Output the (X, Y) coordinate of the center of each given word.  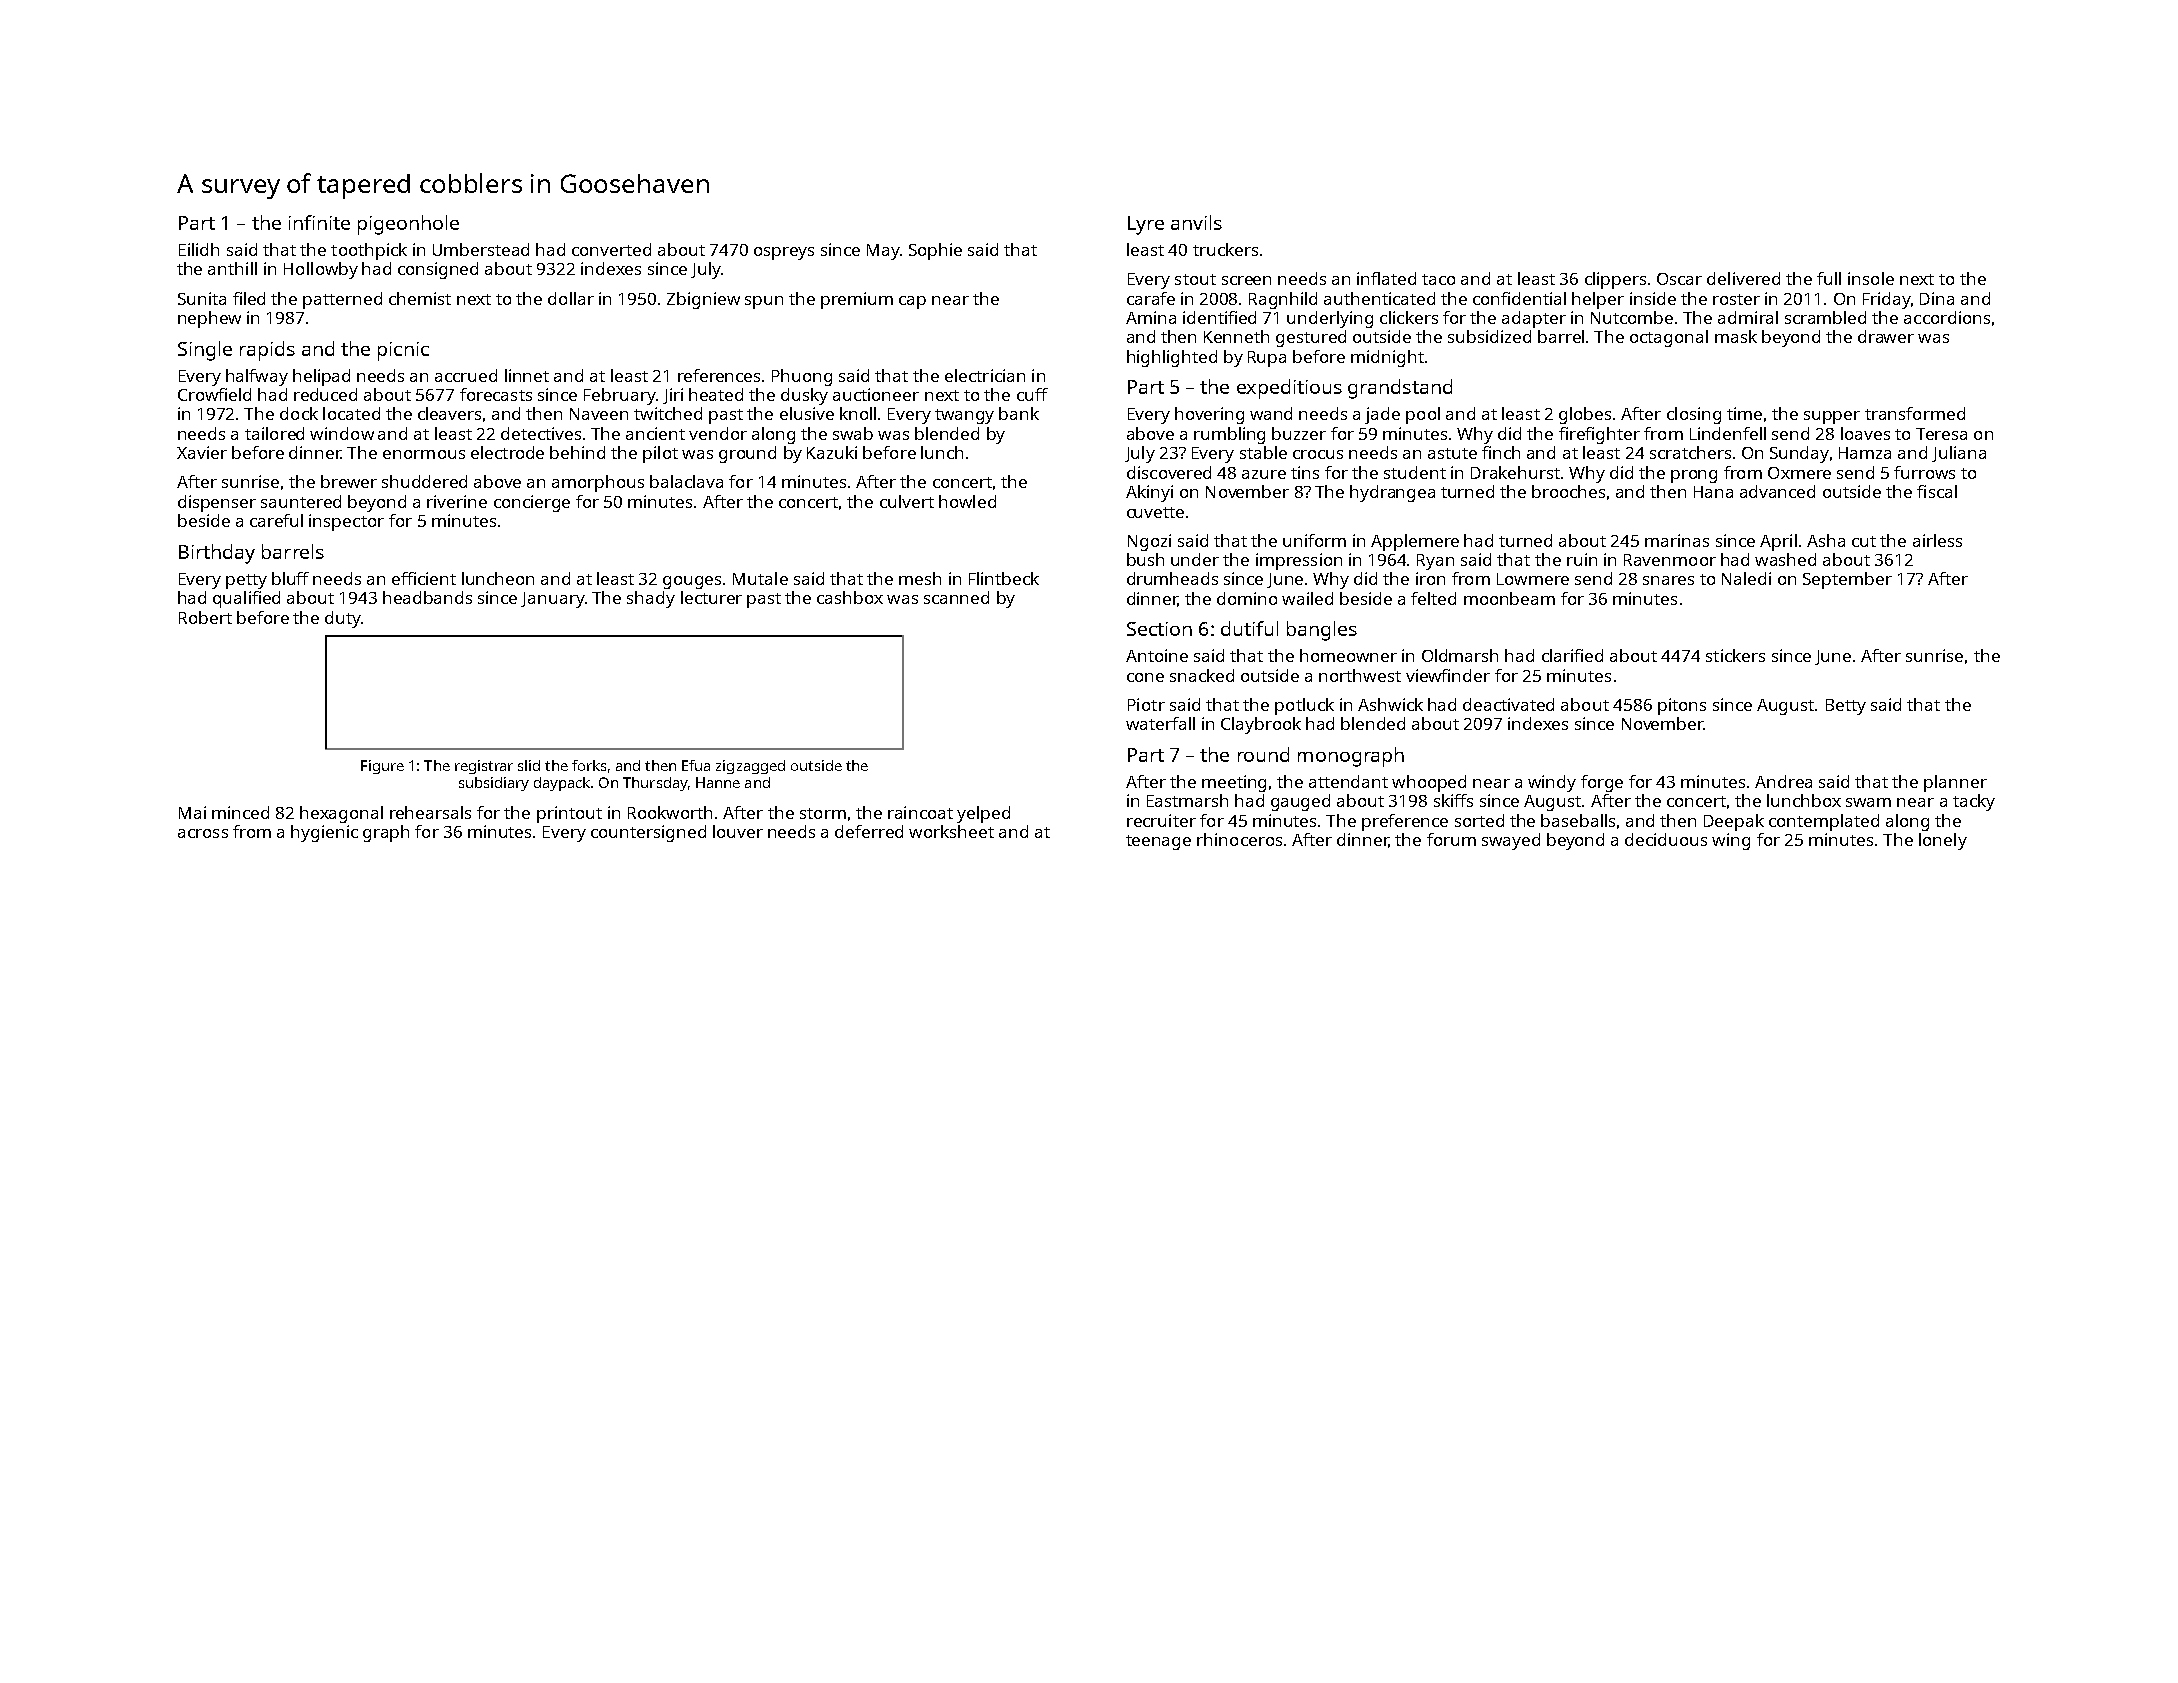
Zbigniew (703, 300)
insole (1871, 278)
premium (857, 300)
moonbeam (1509, 598)
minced (240, 812)
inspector (346, 522)
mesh (920, 578)
